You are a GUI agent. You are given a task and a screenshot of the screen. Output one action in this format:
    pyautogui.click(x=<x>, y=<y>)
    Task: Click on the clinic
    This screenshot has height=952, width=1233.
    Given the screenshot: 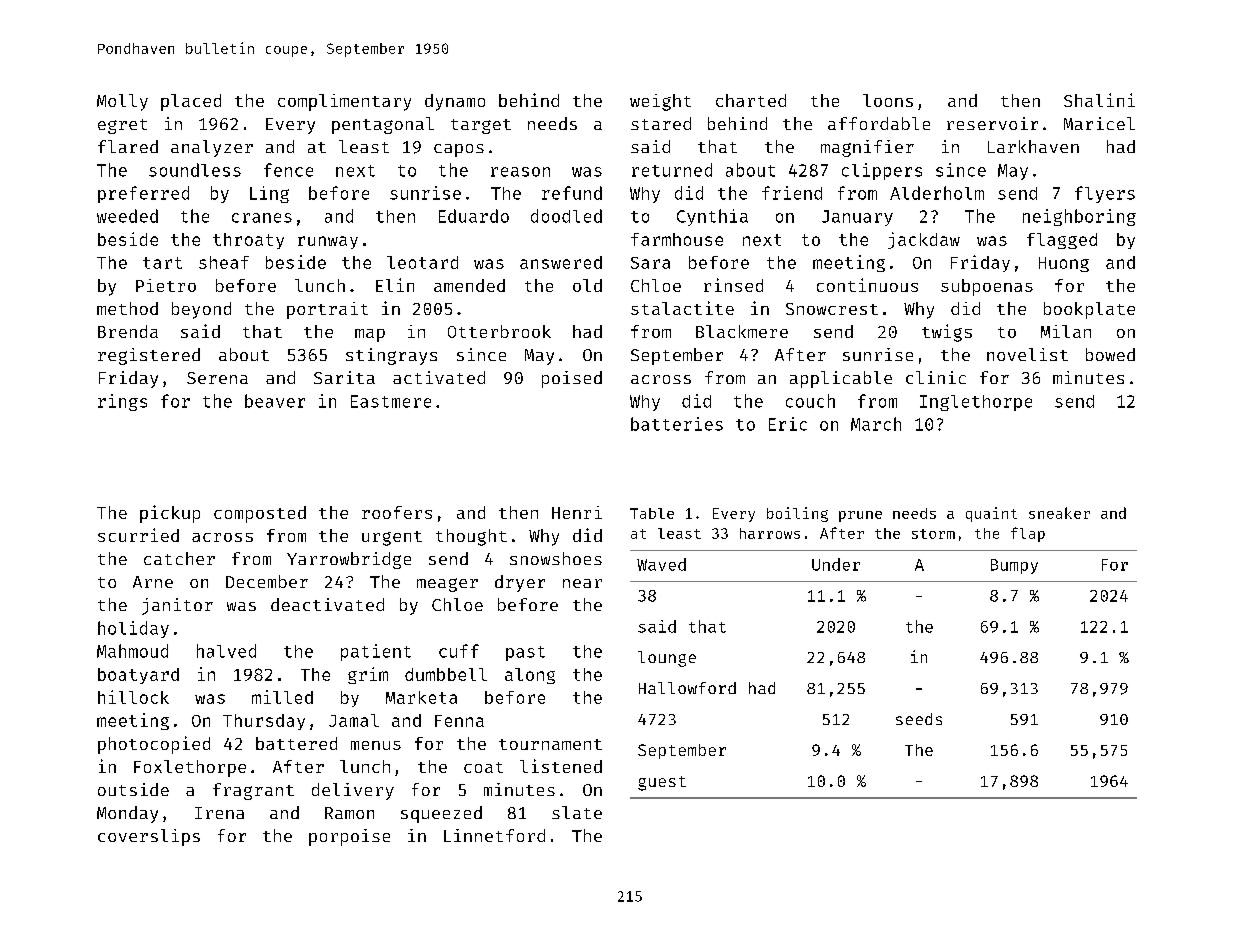 What is the action you would take?
    pyautogui.click(x=936, y=377)
